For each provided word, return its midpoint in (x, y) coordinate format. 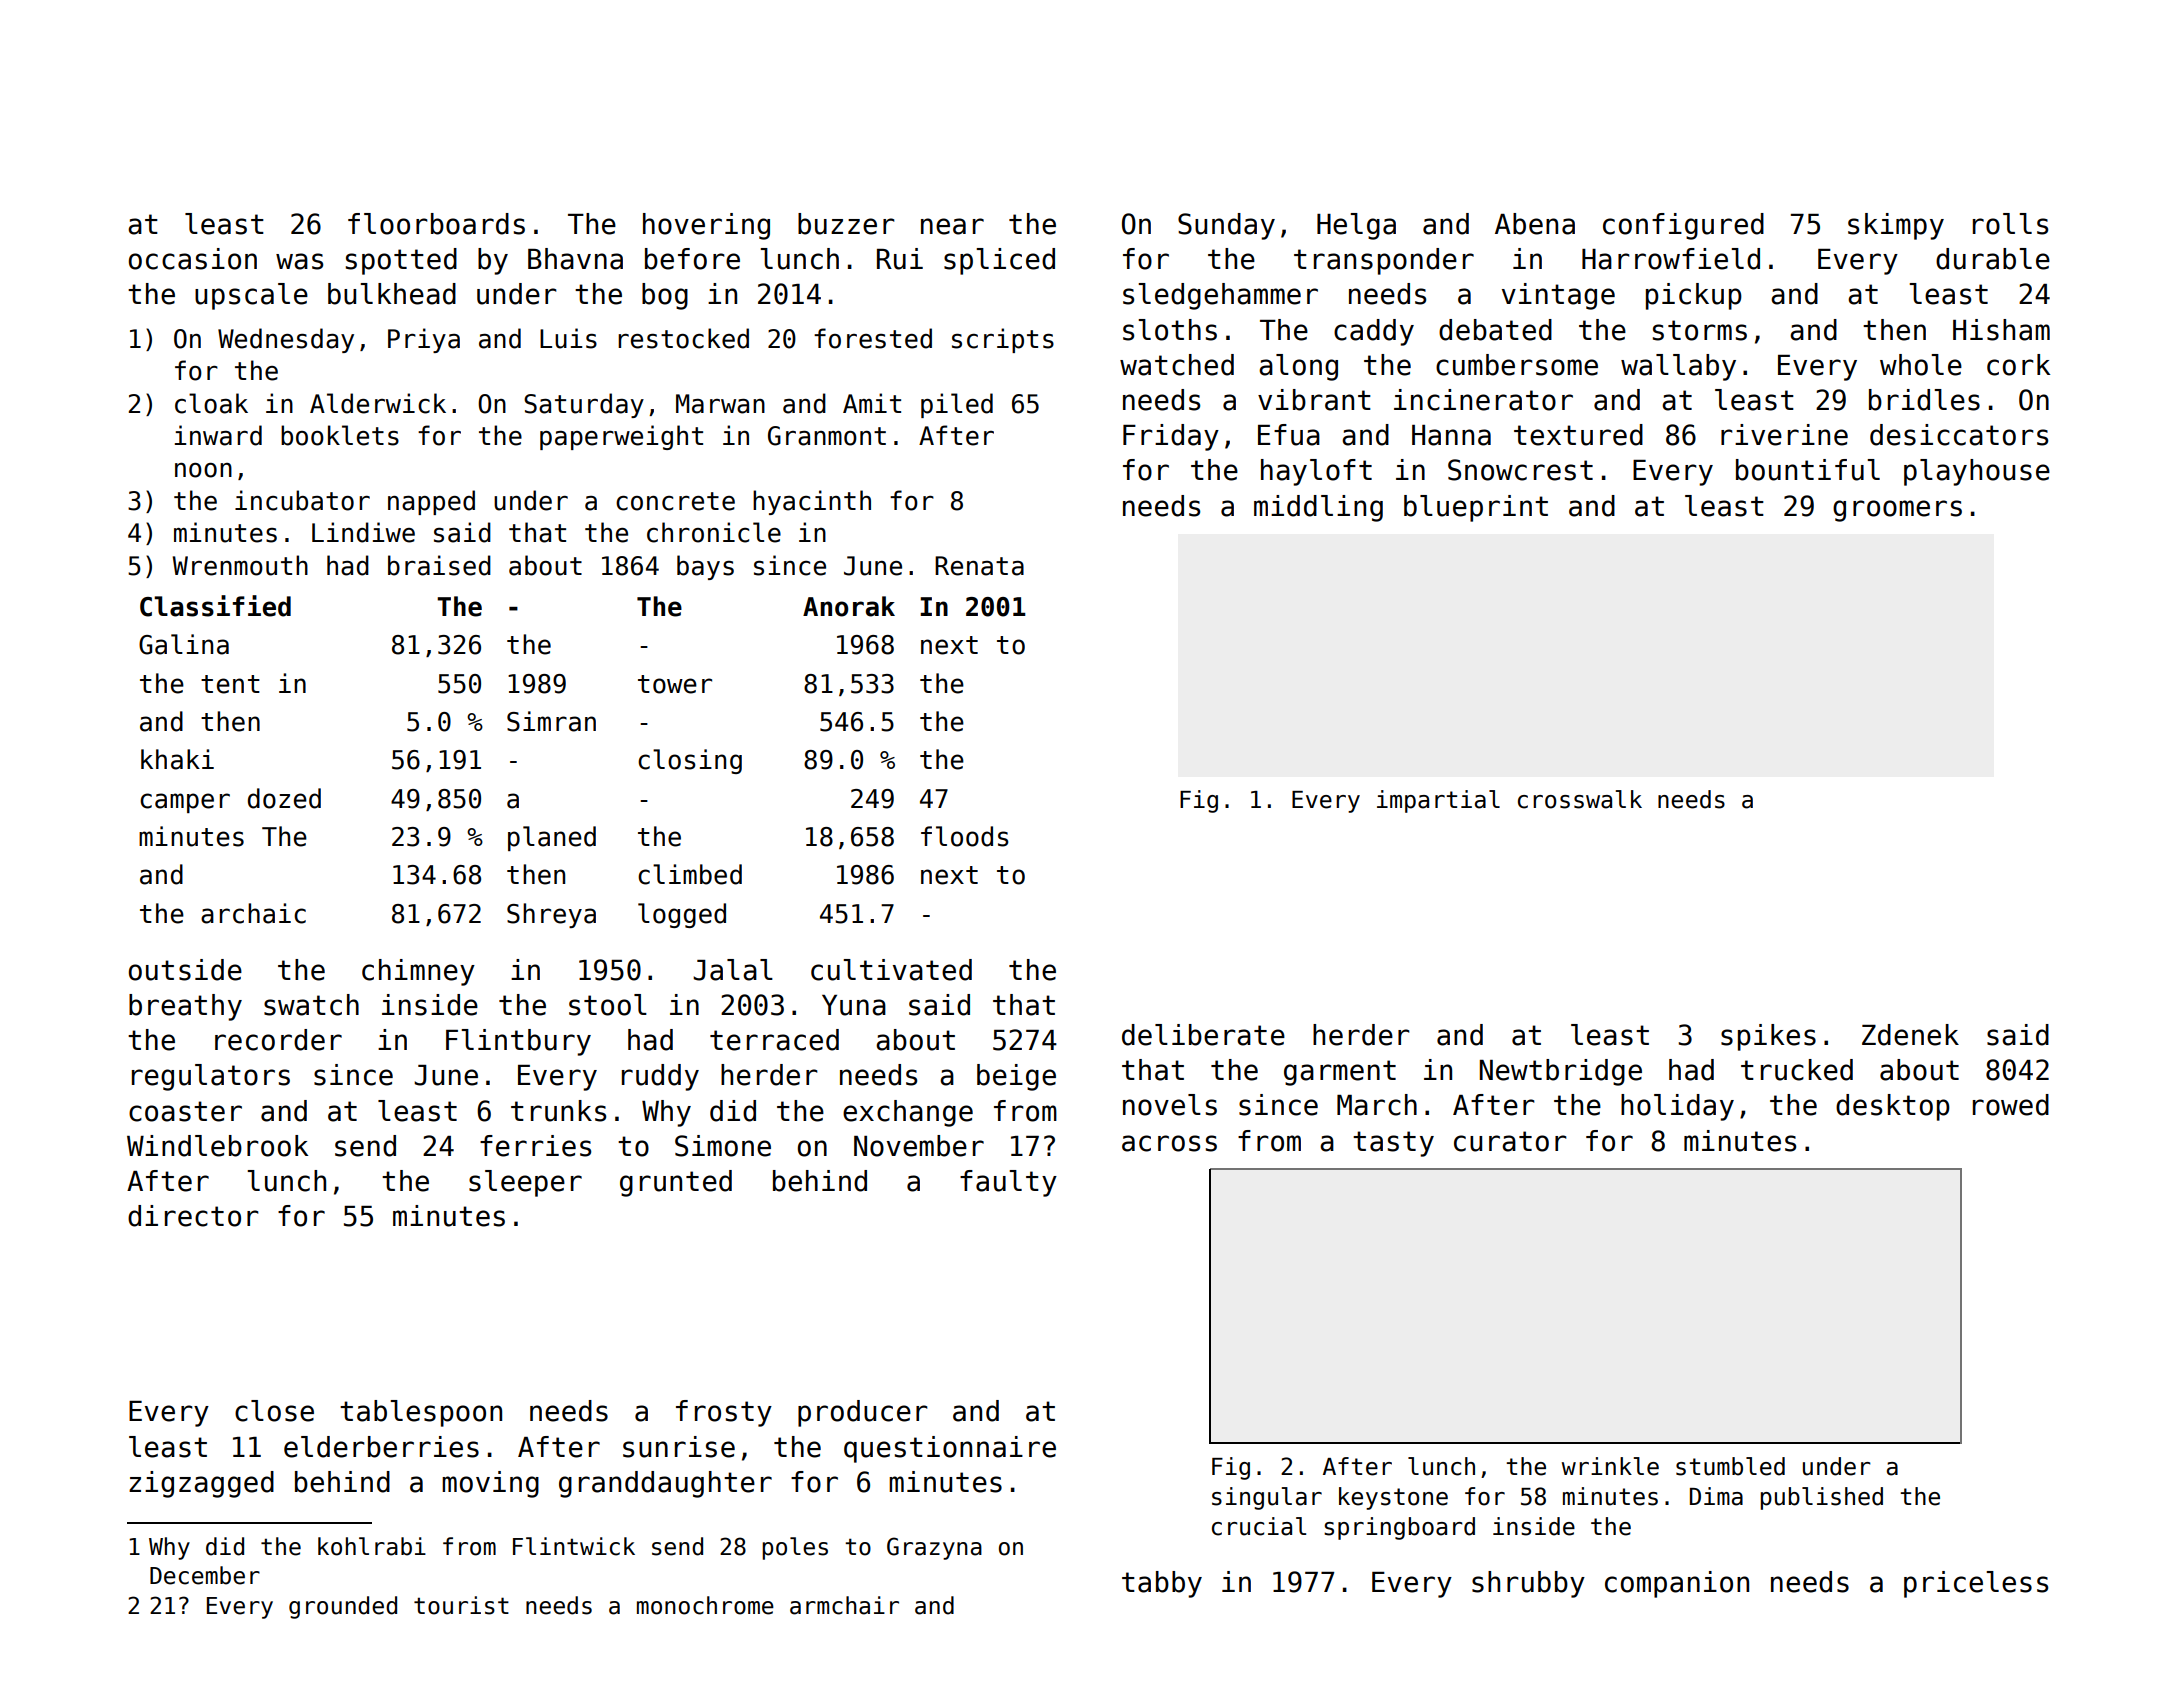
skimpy (1896, 226)
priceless (1976, 1584)
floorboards (436, 224)
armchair (844, 1605)
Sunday (1226, 226)
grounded (343, 1607)
